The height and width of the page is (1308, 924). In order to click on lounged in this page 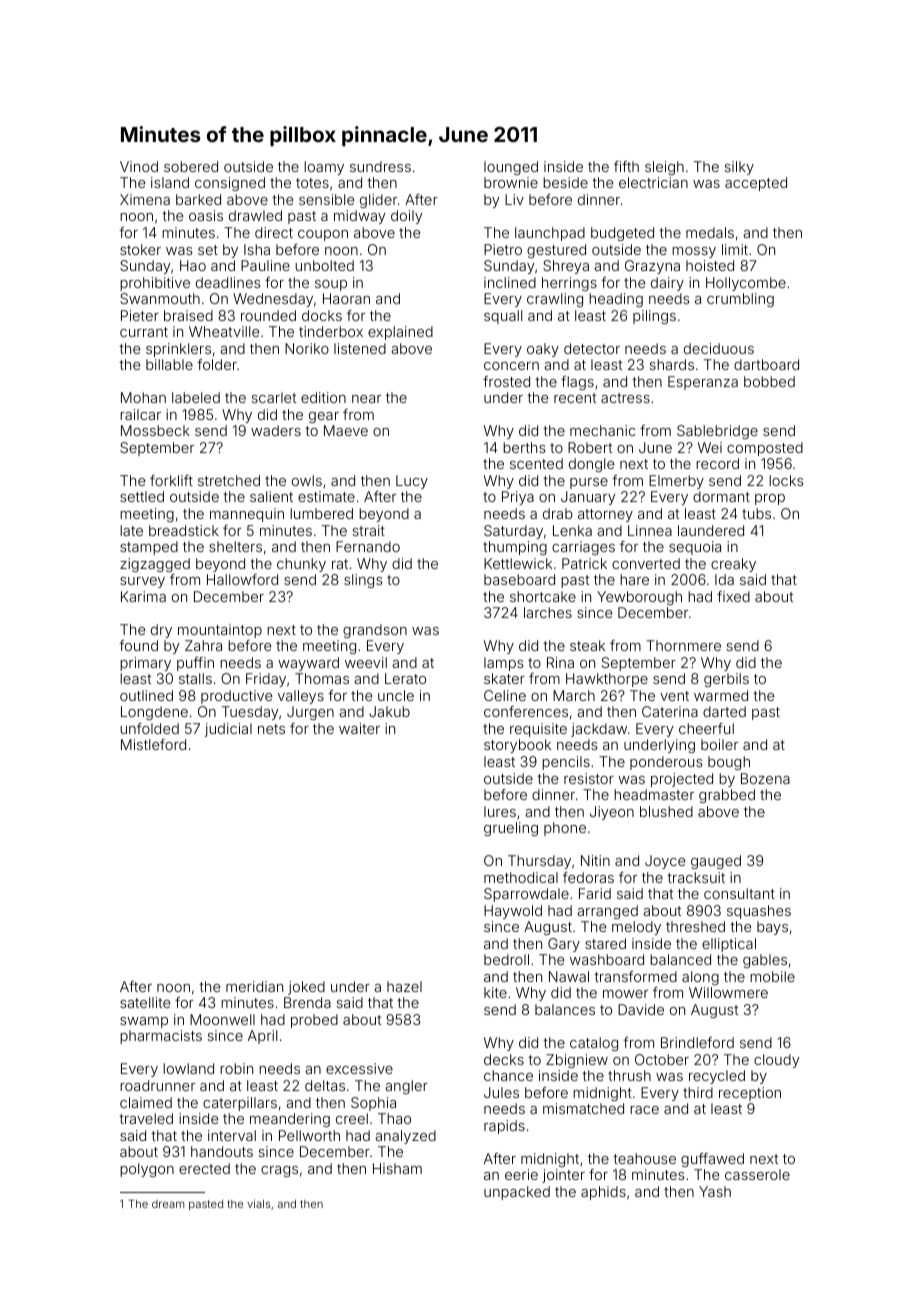, I will do `click(511, 168)`.
